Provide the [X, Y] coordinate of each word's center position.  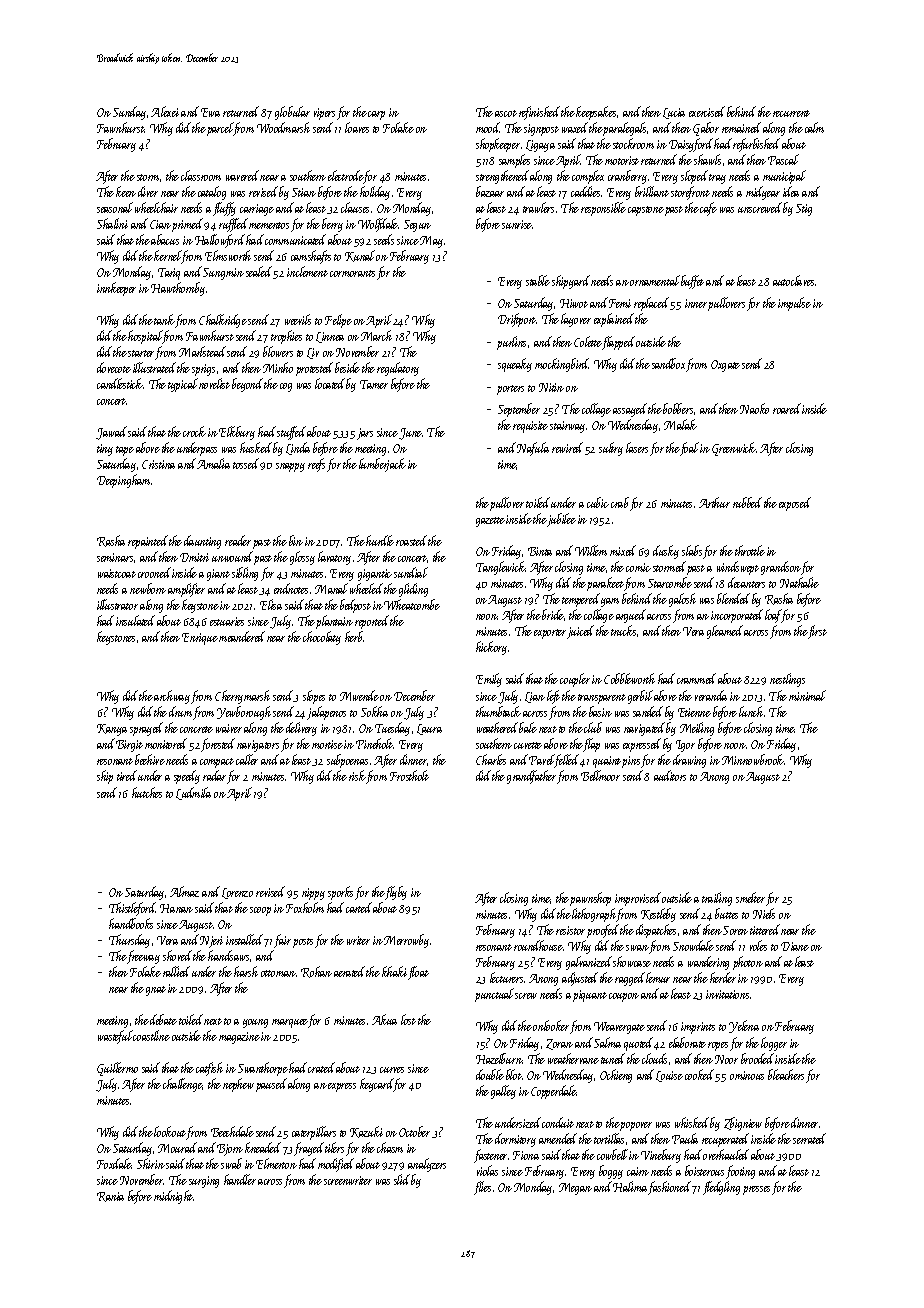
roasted [411, 540]
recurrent [791, 113]
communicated [295, 239]
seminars [115, 557]
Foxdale [114, 1163]
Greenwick [734, 449]
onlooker [551, 1025]
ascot [506, 113]
